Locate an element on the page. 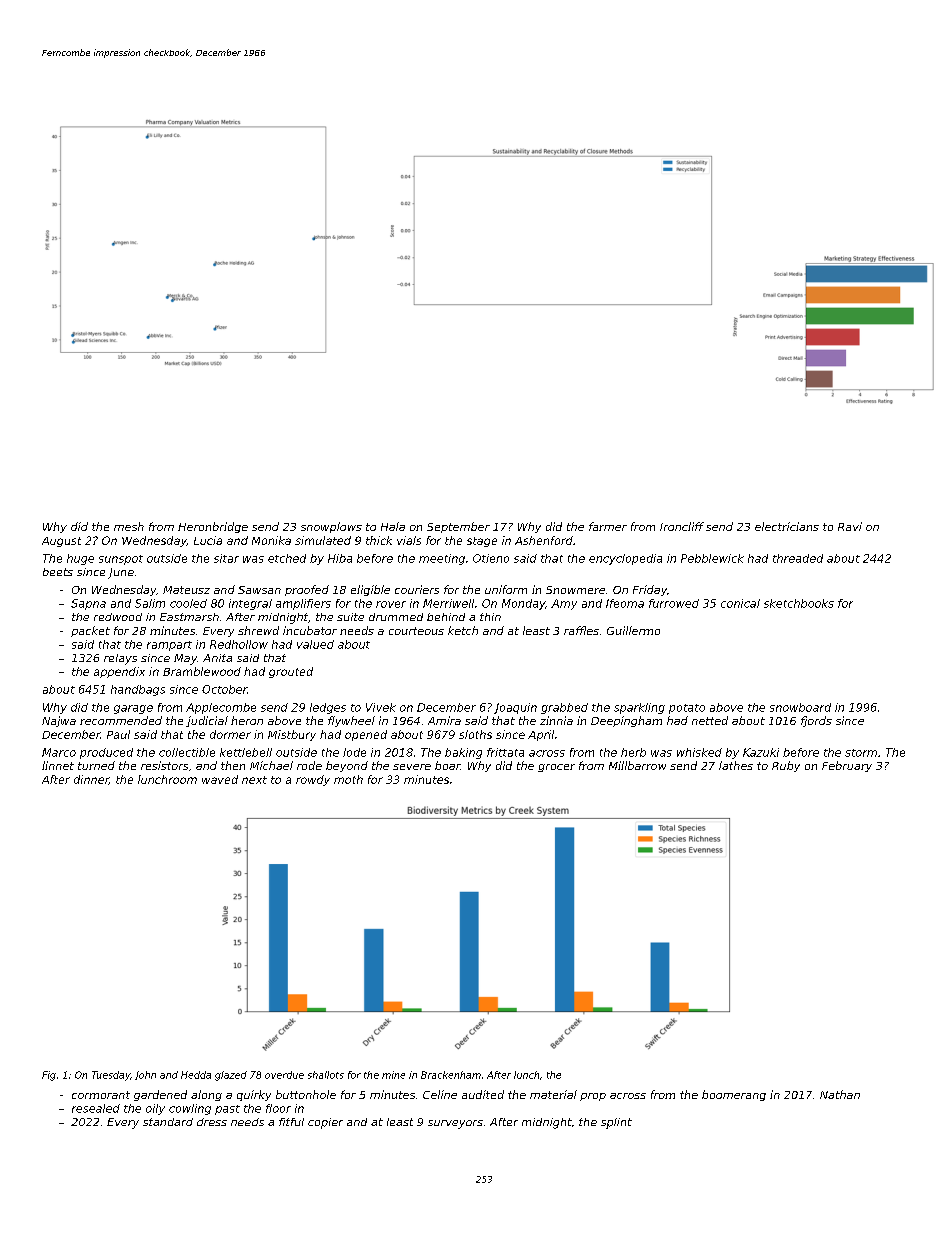 Image resolution: width=952 pixels, height=1233 pixels. waved is located at coordinates (220, 779).
